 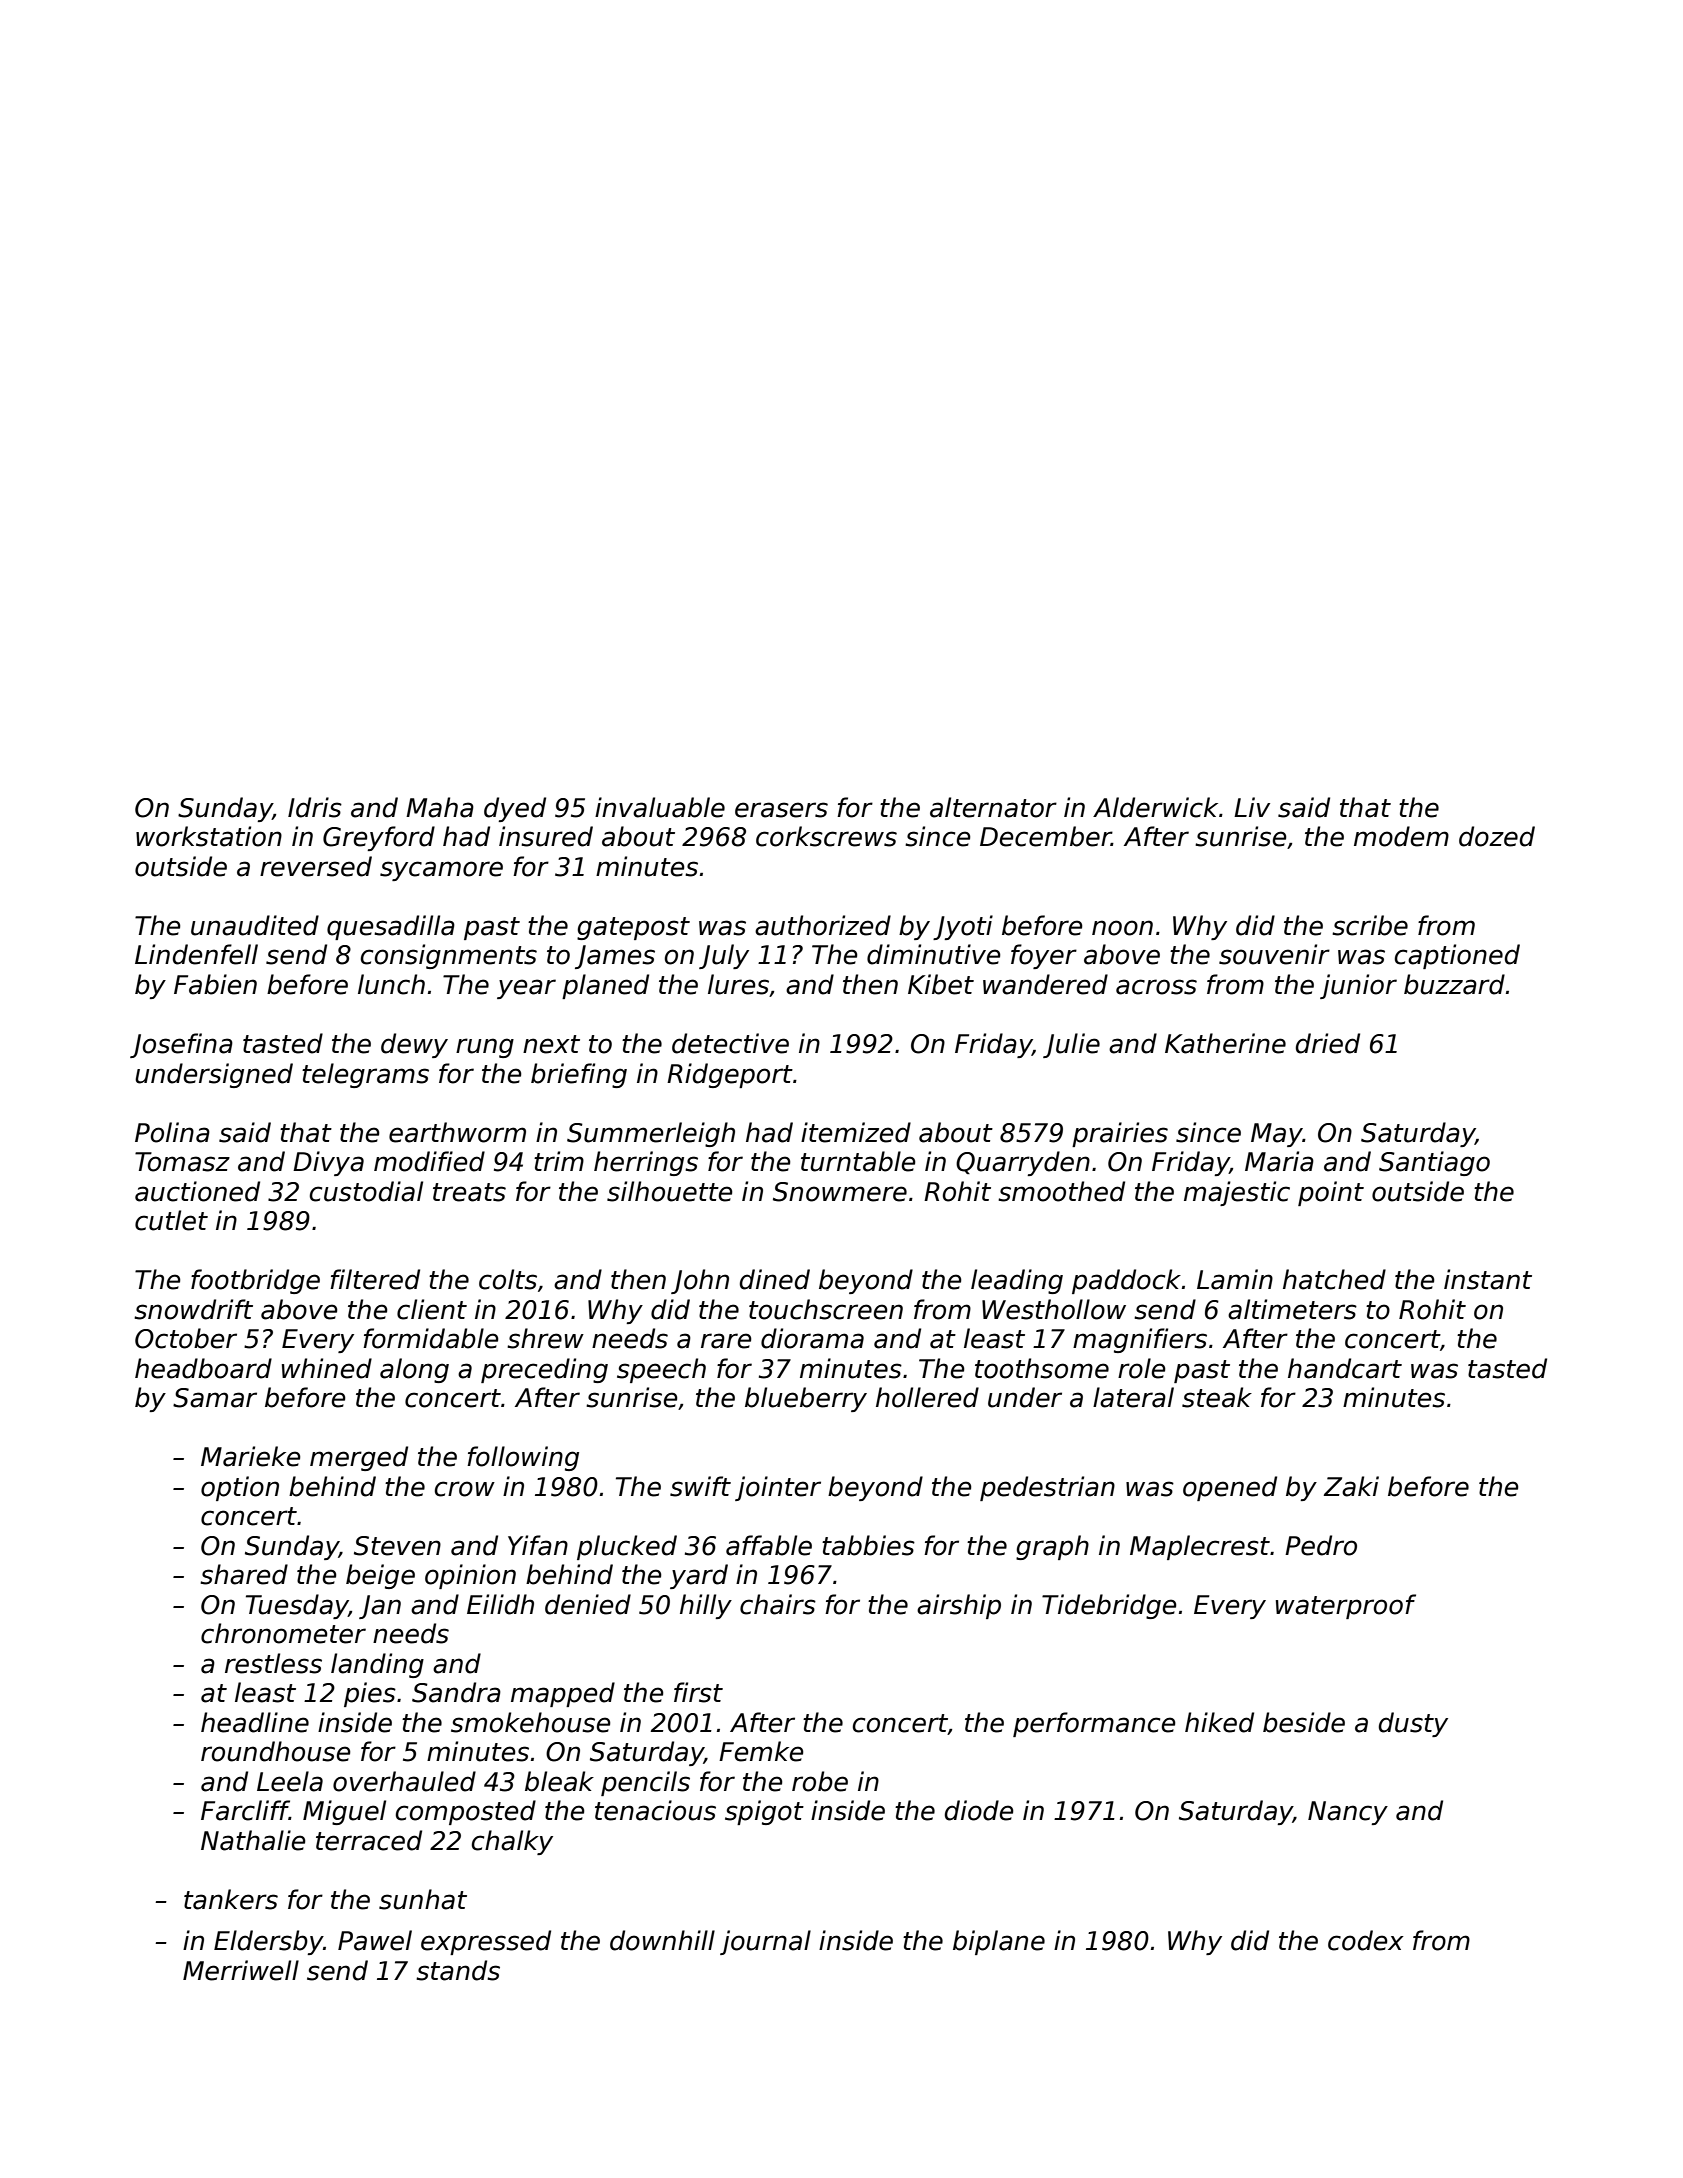 What do you see at coordinates (1497, 836) in the screenshot?
I see `dozed` at bounding box center [1497, 836].
